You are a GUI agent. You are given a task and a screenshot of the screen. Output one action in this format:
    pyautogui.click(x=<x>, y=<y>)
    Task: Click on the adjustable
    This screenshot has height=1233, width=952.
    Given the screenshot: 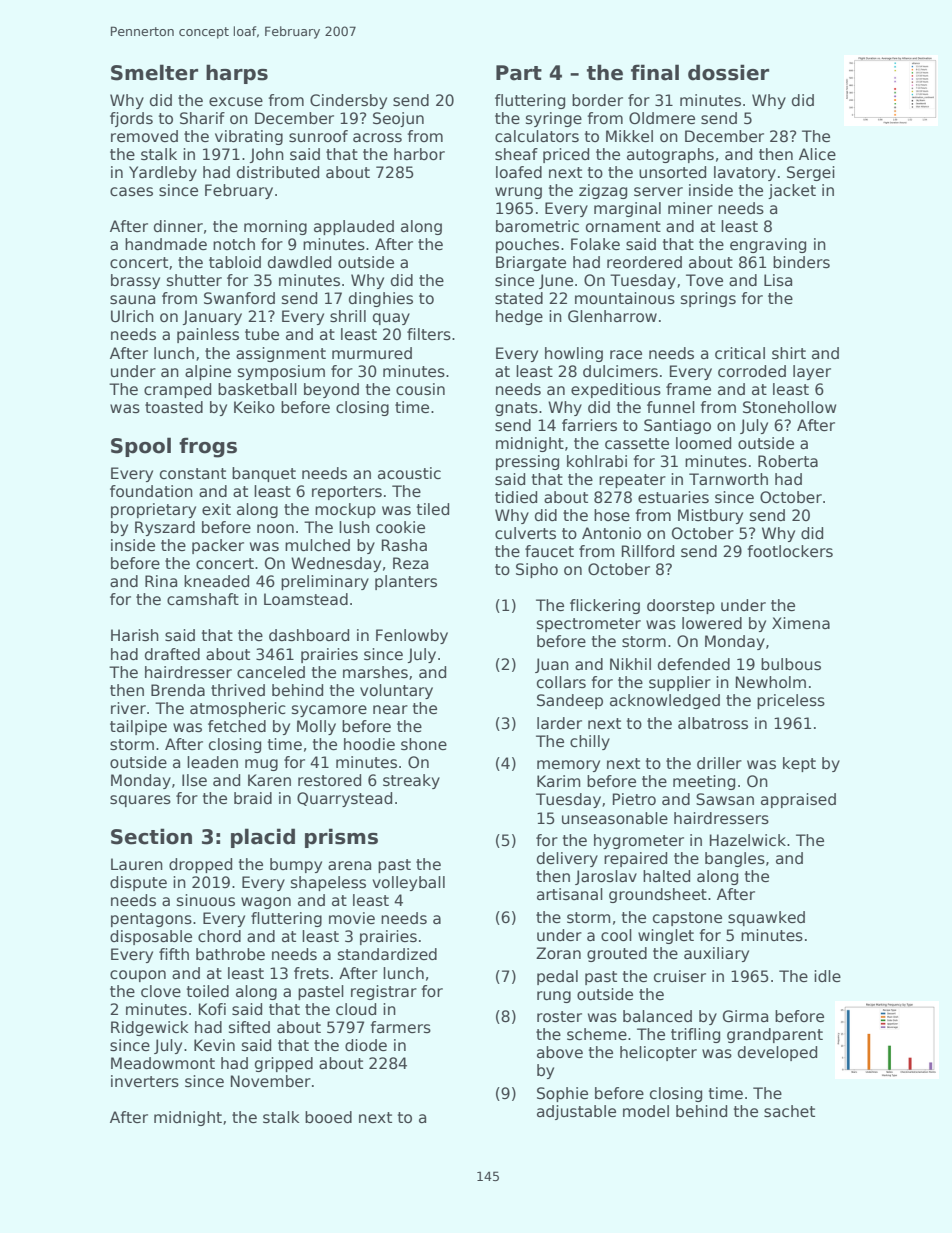 What is the action you would take?
    pyautogui.click(x=576, y=1112)
